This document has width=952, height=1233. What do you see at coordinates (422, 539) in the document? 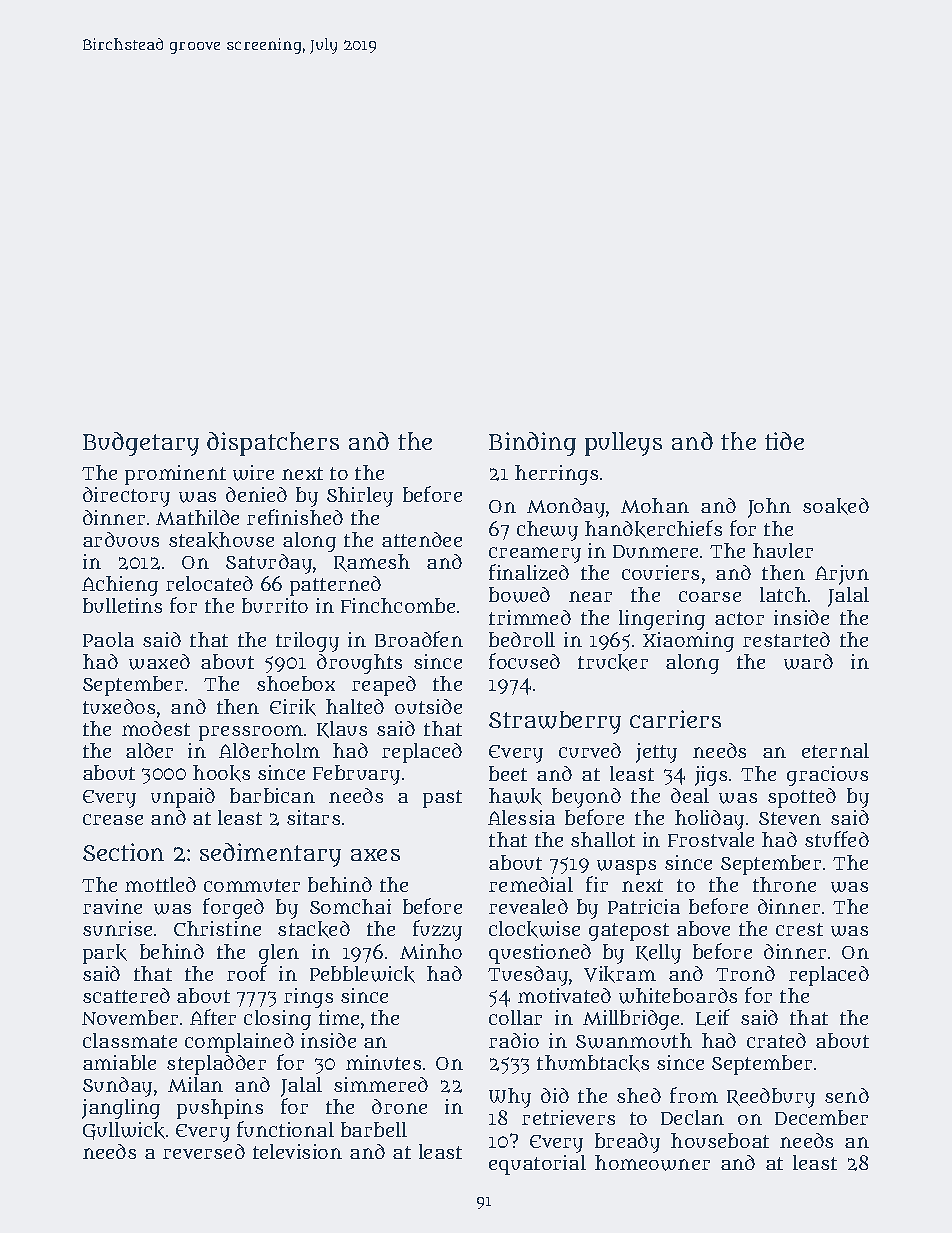
I see `attendee` at bounding box center [422, 539].
